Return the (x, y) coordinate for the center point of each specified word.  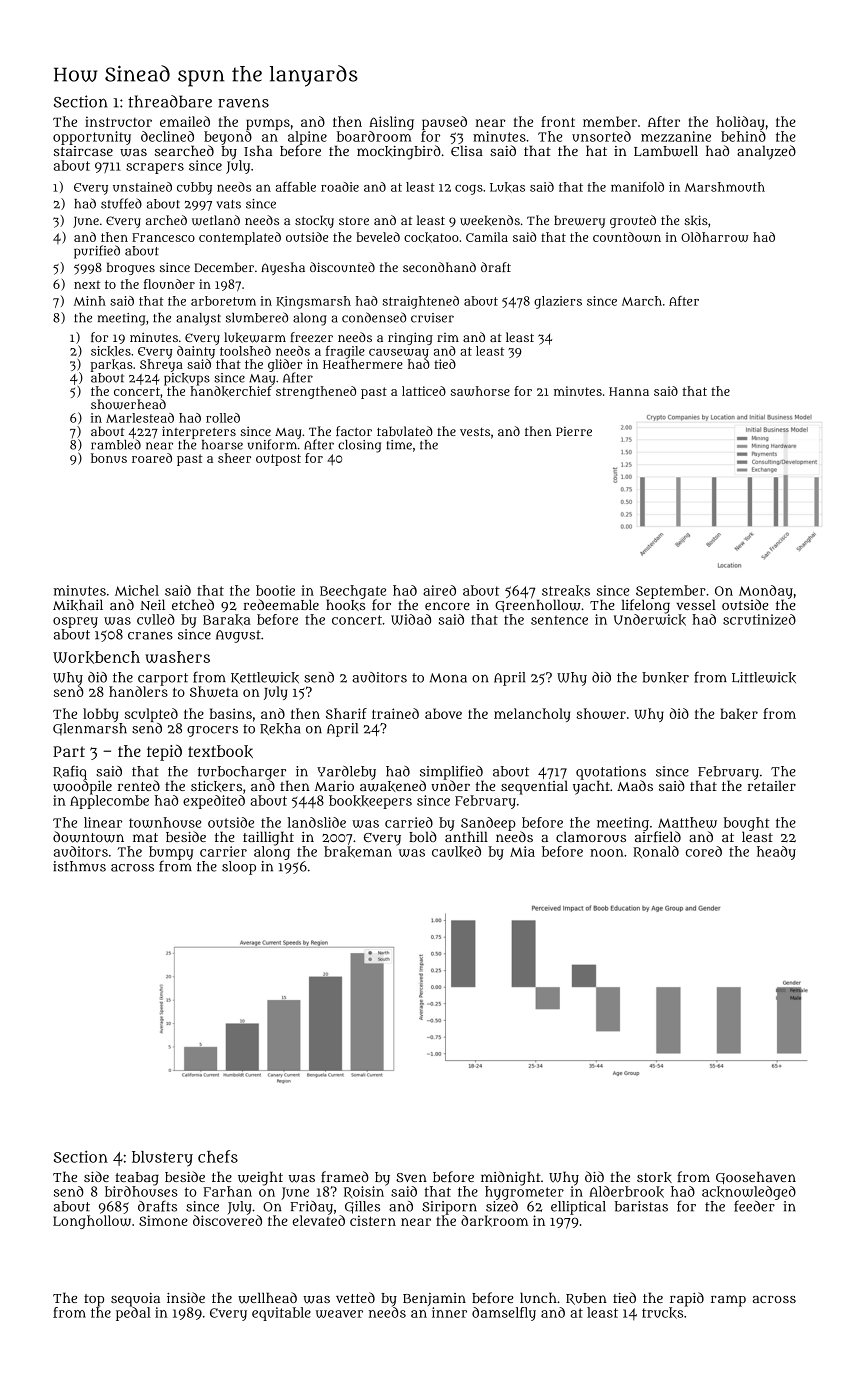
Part (69, 751)
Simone (163, 1220)
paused (444, 123)
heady (776, 853)
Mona (448, 678)
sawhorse (480, 391)
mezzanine (676, 136)
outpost (278, 460)
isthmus (79, 866)
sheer (234, 458)
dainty (196, 352)
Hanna (629, 391)
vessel (696, 604)
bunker (665, 677)
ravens (243, 103)
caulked (456, 852)
